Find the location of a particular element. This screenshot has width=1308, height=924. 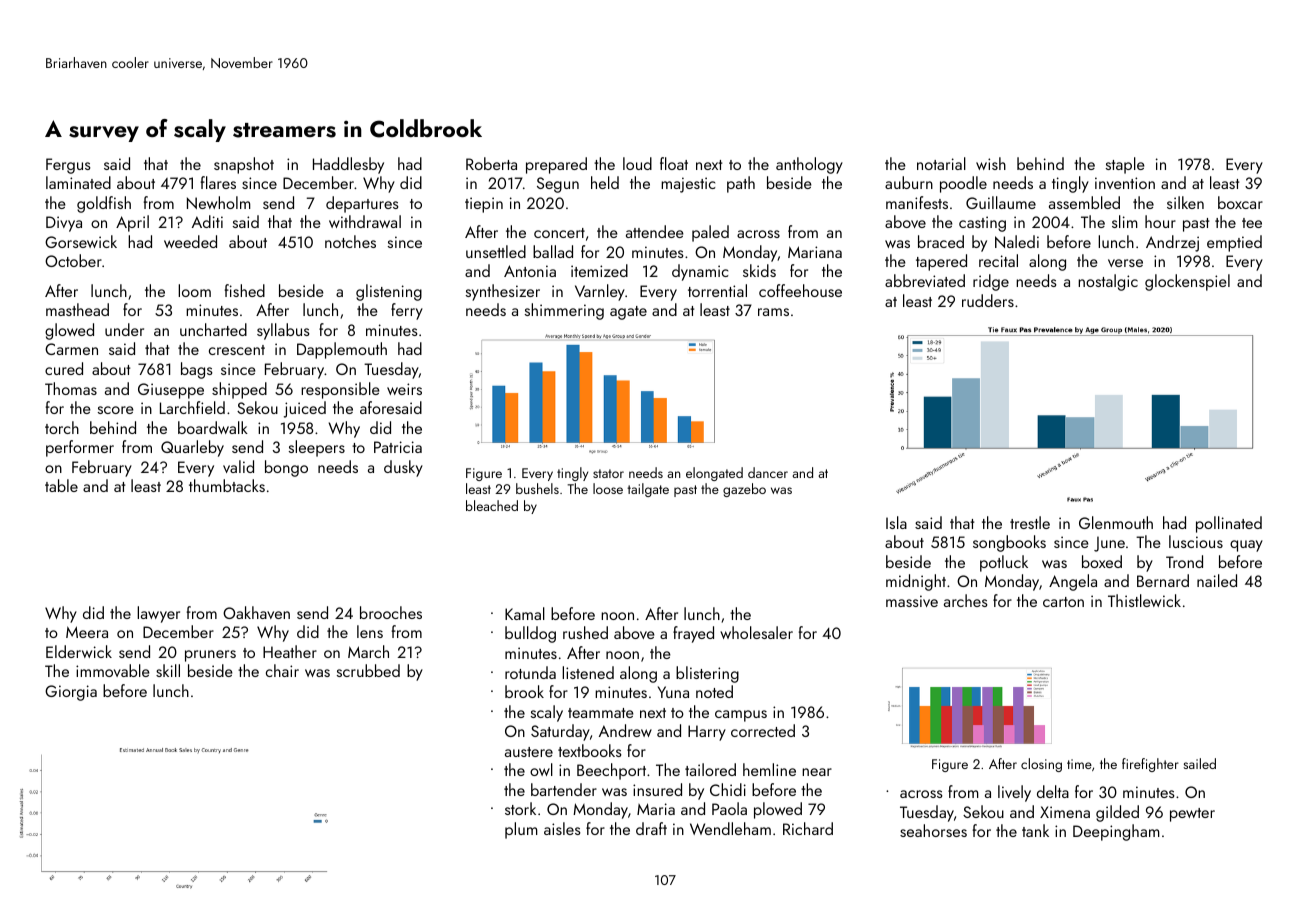

Thomas is located at coordinates (71, 388).
